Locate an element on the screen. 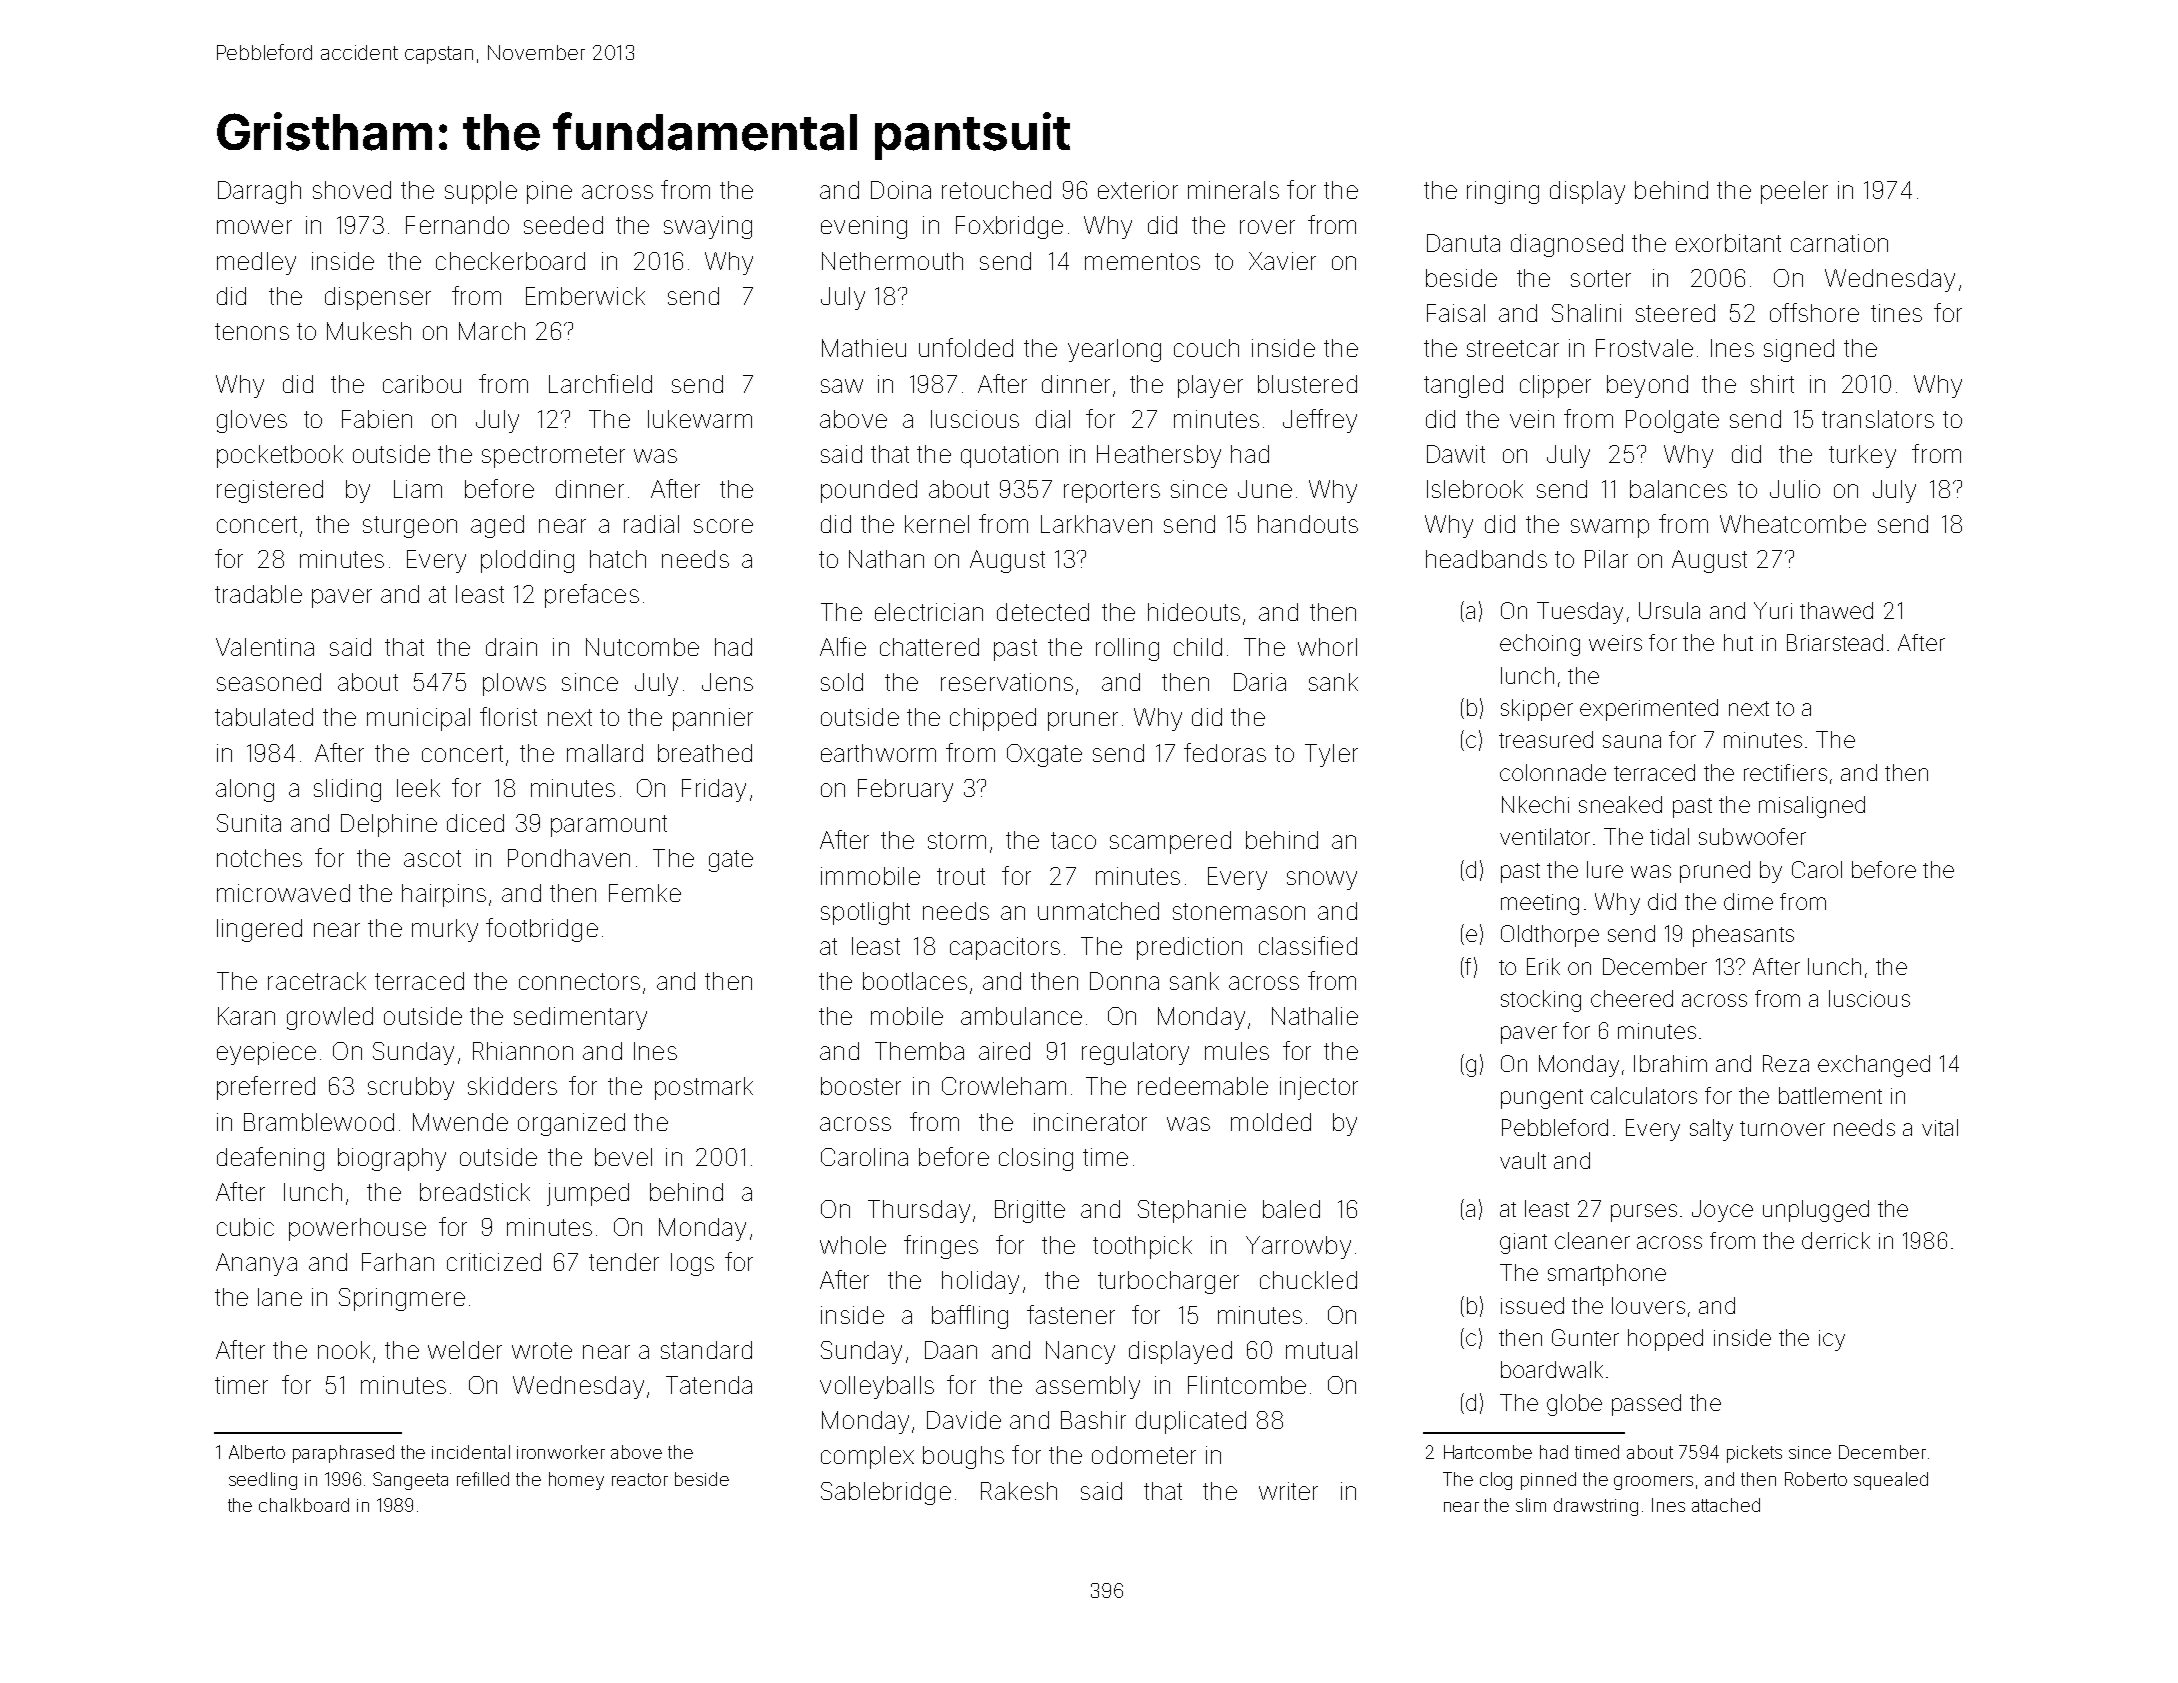  squealed is located at coordinates (1891, 1481).
